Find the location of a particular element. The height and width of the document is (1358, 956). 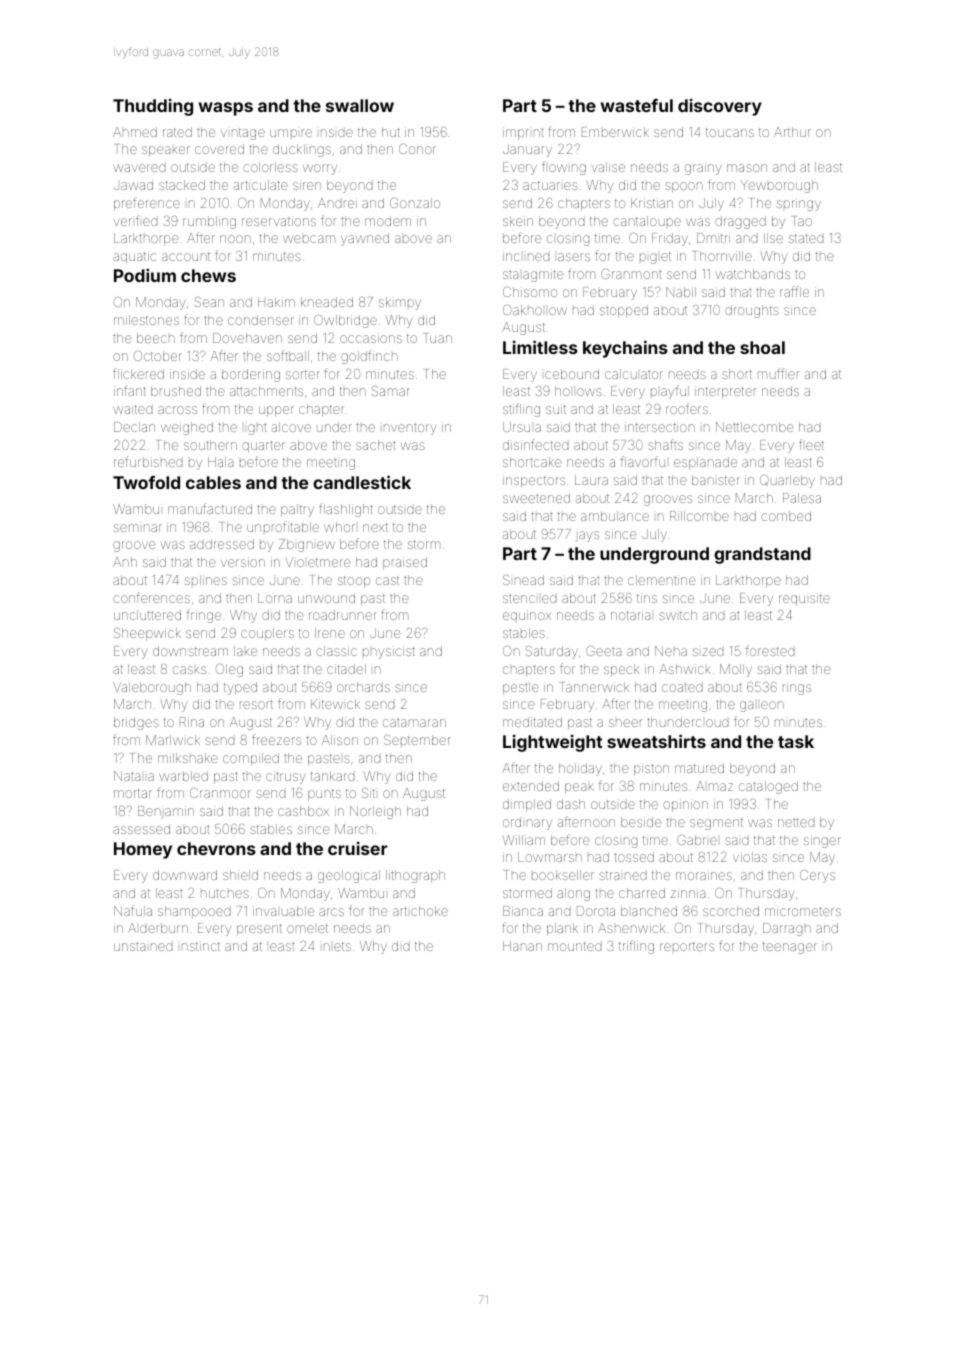

Saturday is located at coordinates (552, 652).
